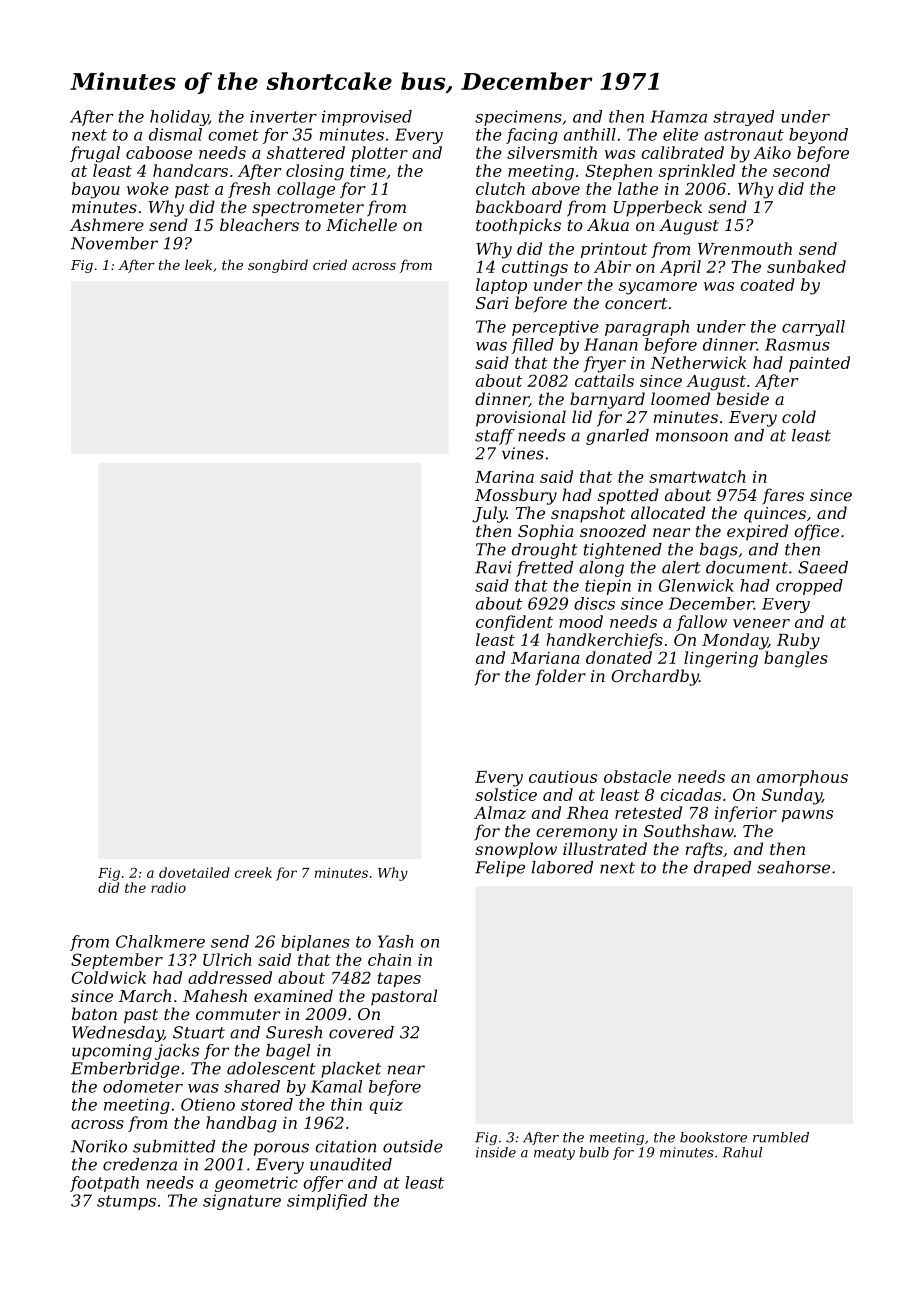  Describe the element at coordinates (389, 959) in the screenshot. I see `chain` at that location.
